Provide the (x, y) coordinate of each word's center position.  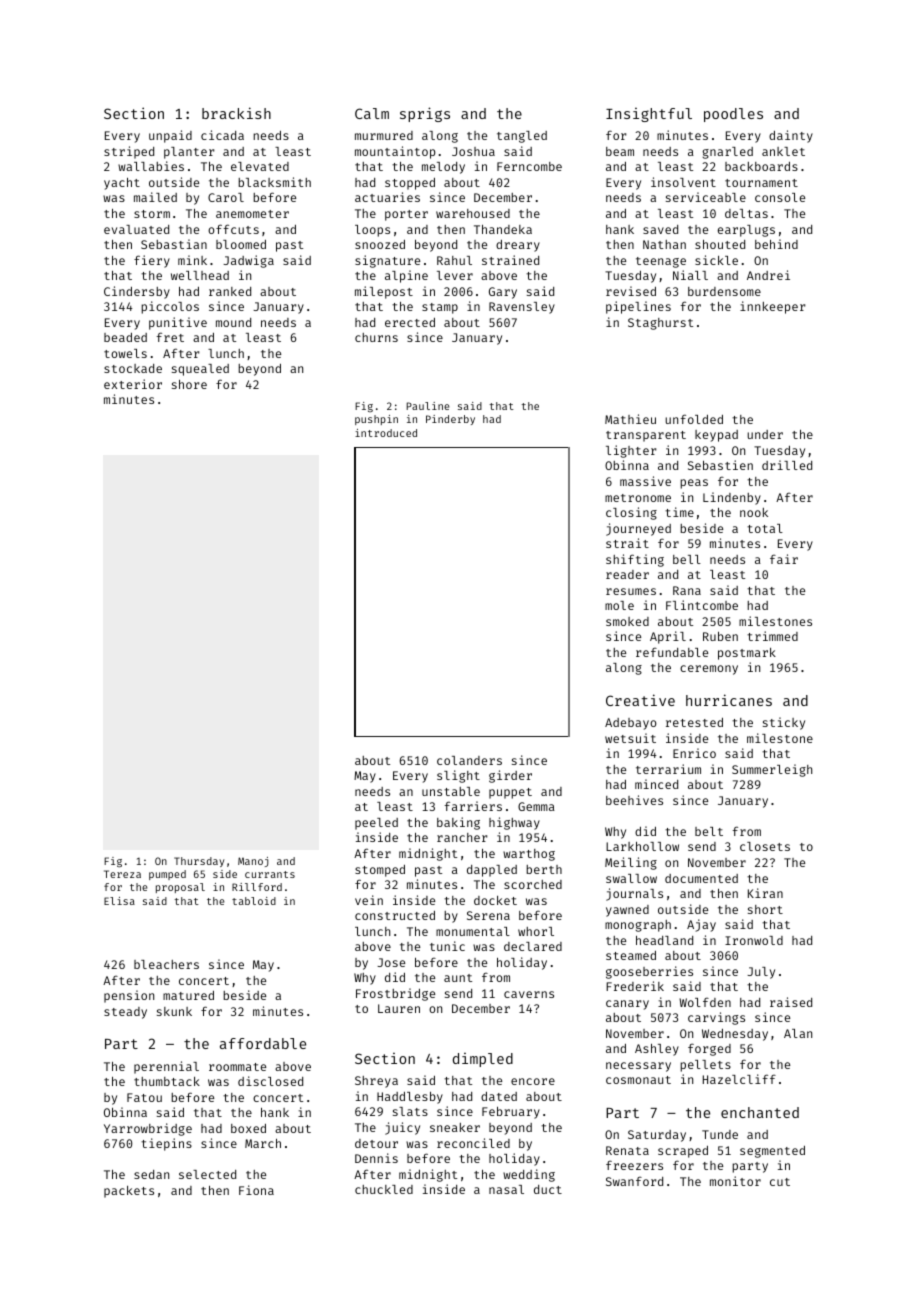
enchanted (760, 1112)
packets (129, 1192)
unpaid (170, 136)
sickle (716, 260)
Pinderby (450, 420)
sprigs (425, 114)
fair (784, 559)
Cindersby (137, 292)
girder (510, 776)
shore (189, 384)
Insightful (649, 115)
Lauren (399, 1008)
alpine (406, 276)
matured (188, 995)
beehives (634, 800)
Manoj (253, 862)
